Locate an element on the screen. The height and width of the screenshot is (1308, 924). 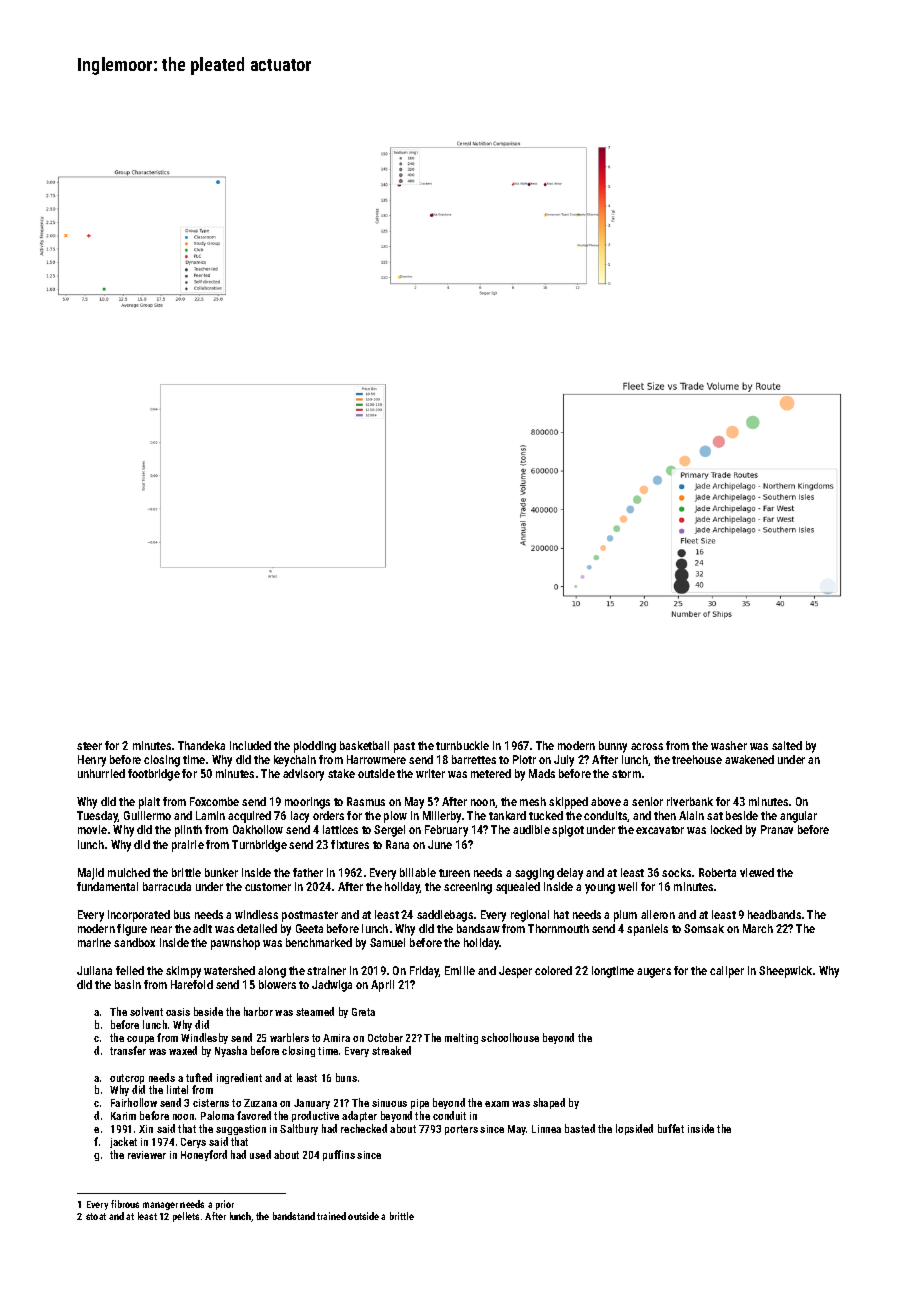
viewed is located at coordinates (757, 872).
